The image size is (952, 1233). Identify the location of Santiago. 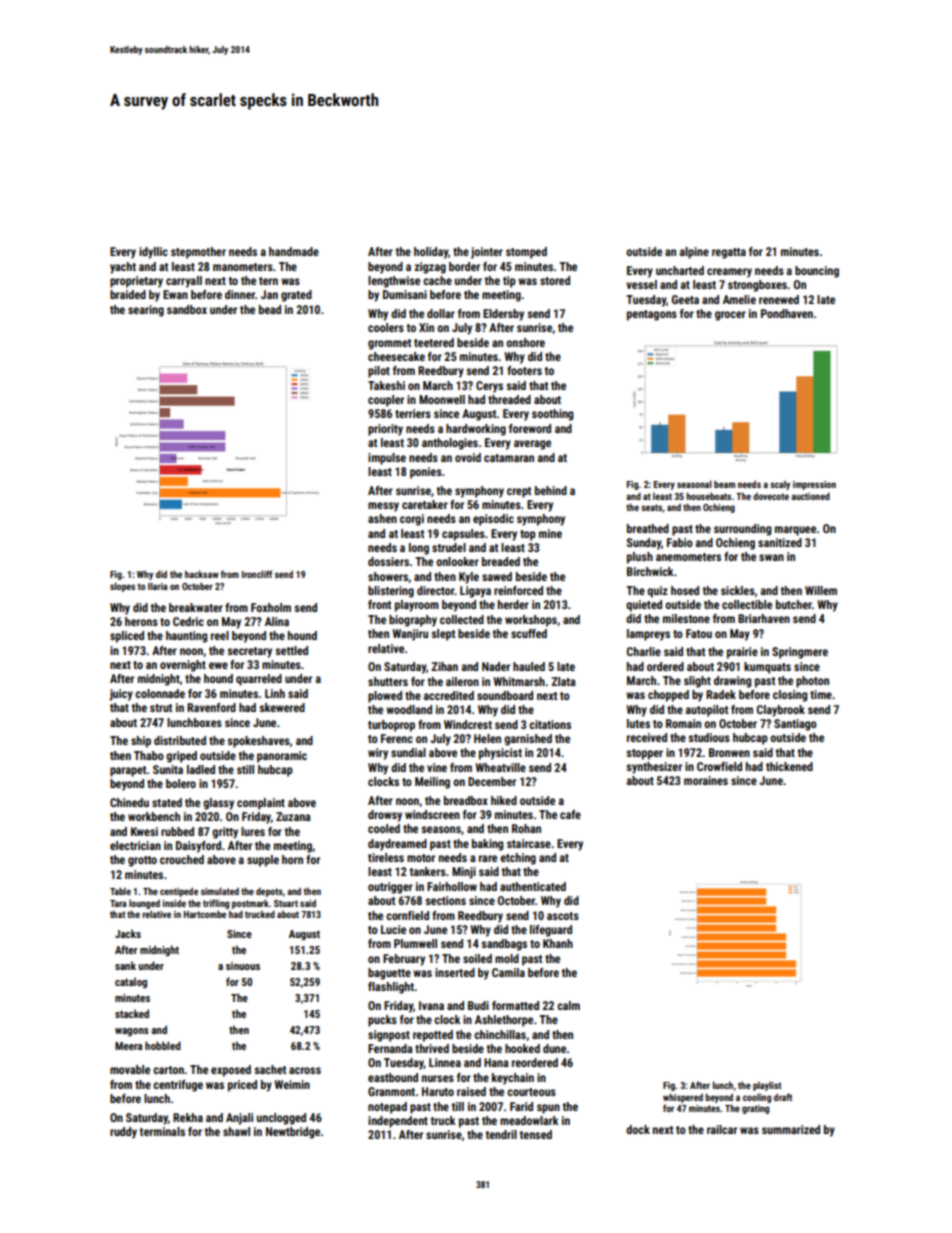
(795, 725).
